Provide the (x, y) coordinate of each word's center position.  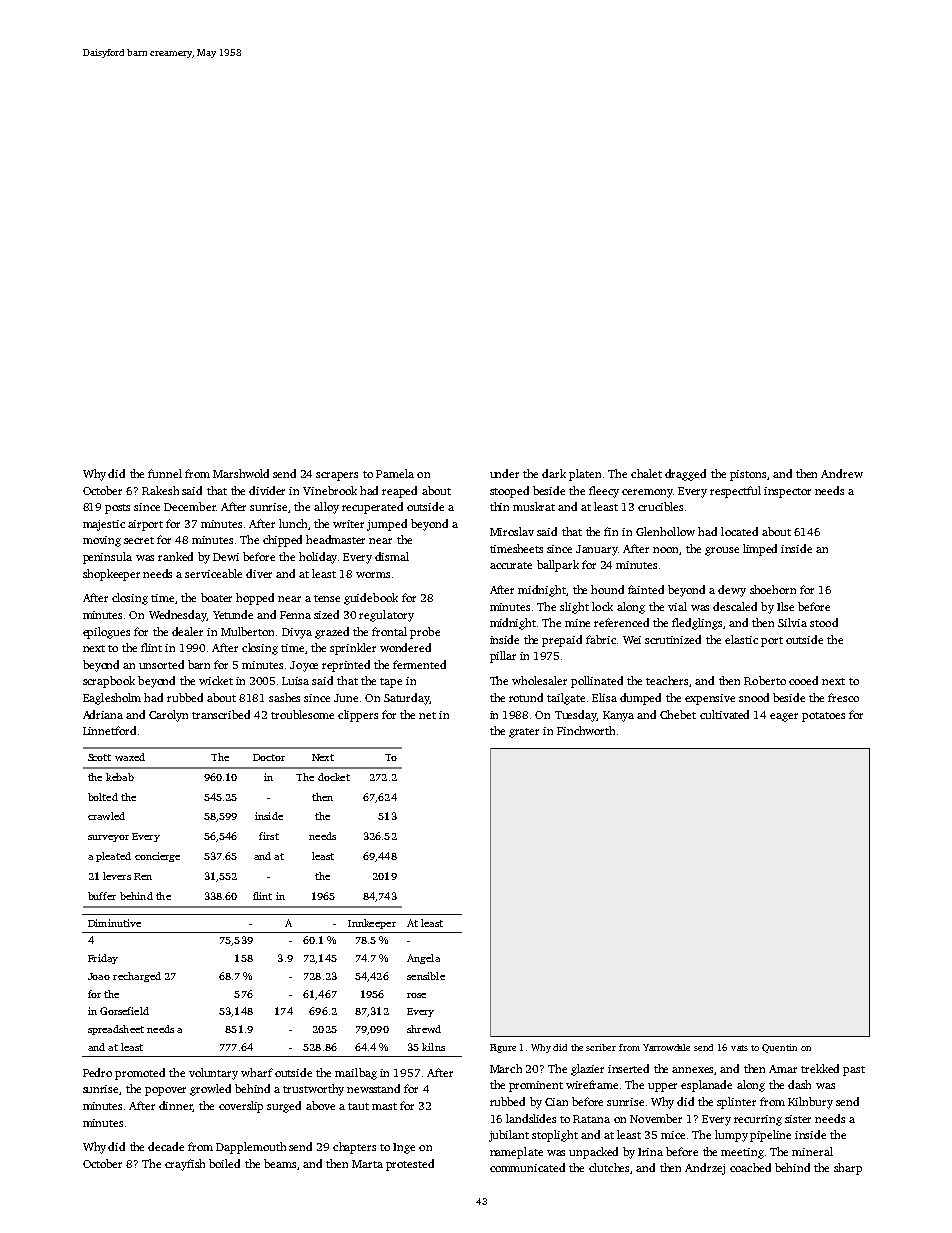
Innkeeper (372, 924)
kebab (120, 777)
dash (799, 1084)
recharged (137, 977)
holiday (318, 558)
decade (166, 1146)
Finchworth (586, 730)
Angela (423, 959)
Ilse (785, 606)
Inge (404, 1148)
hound (607, 589)
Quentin (779, 1048)
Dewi (226, 557)
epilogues (106, 633)
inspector (787, 492)
